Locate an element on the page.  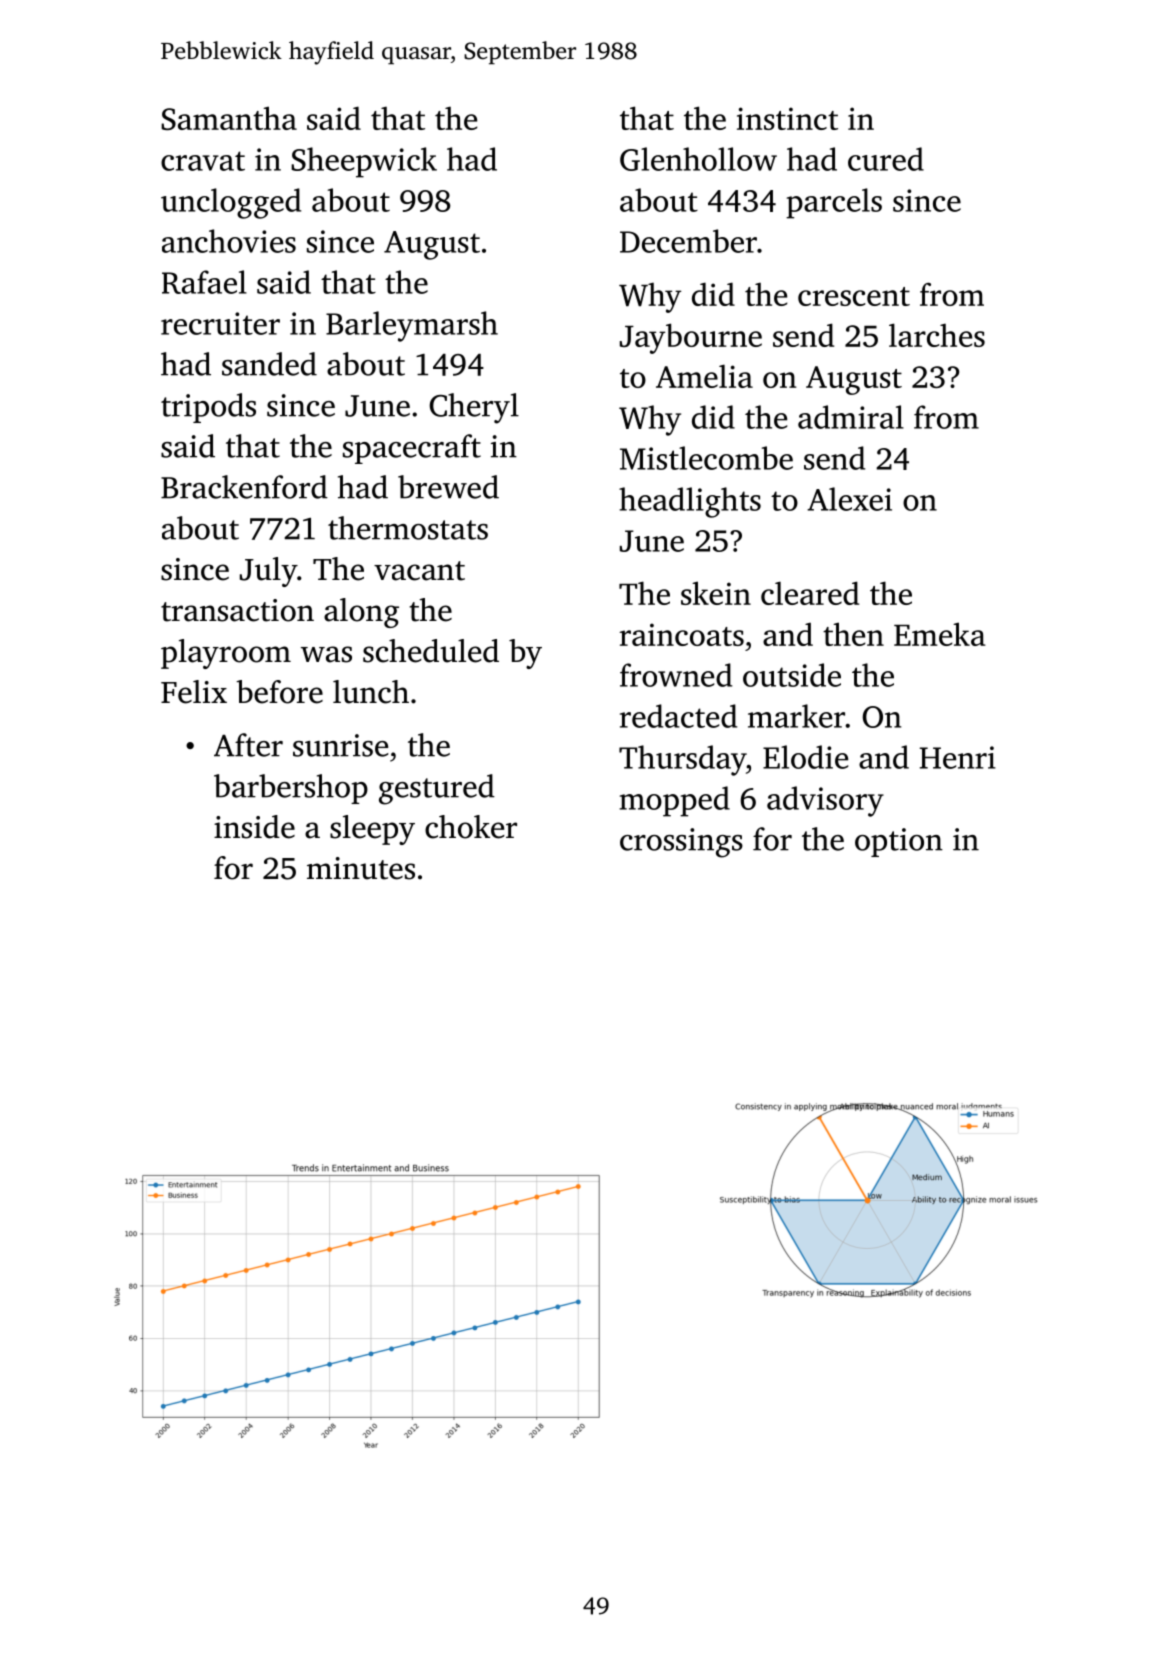
cured is located at coordinates (886, 159).
